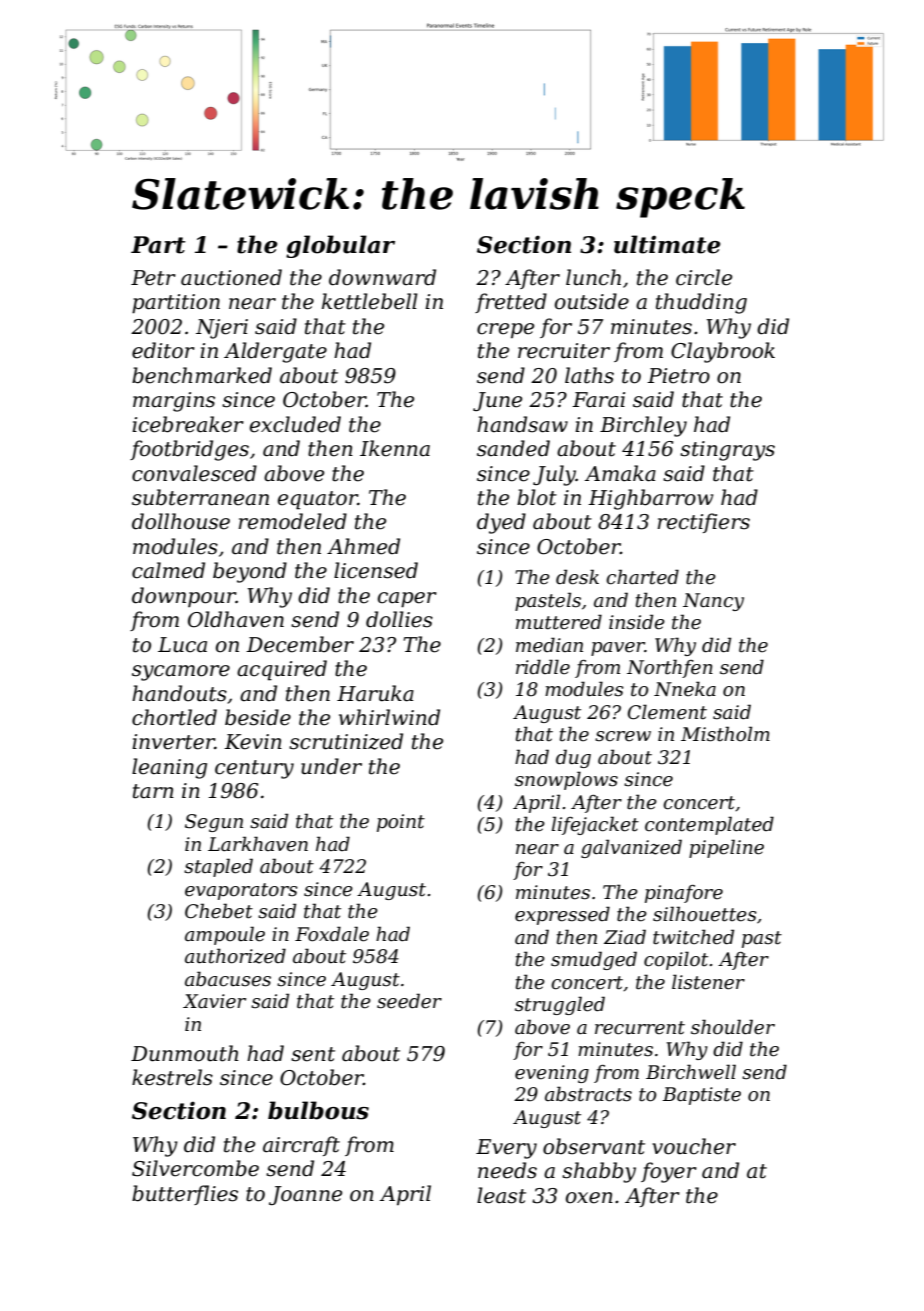  What do you see at coordinates (340, 246) in the image?
I see `globular` at bounding box center [340, 246].
